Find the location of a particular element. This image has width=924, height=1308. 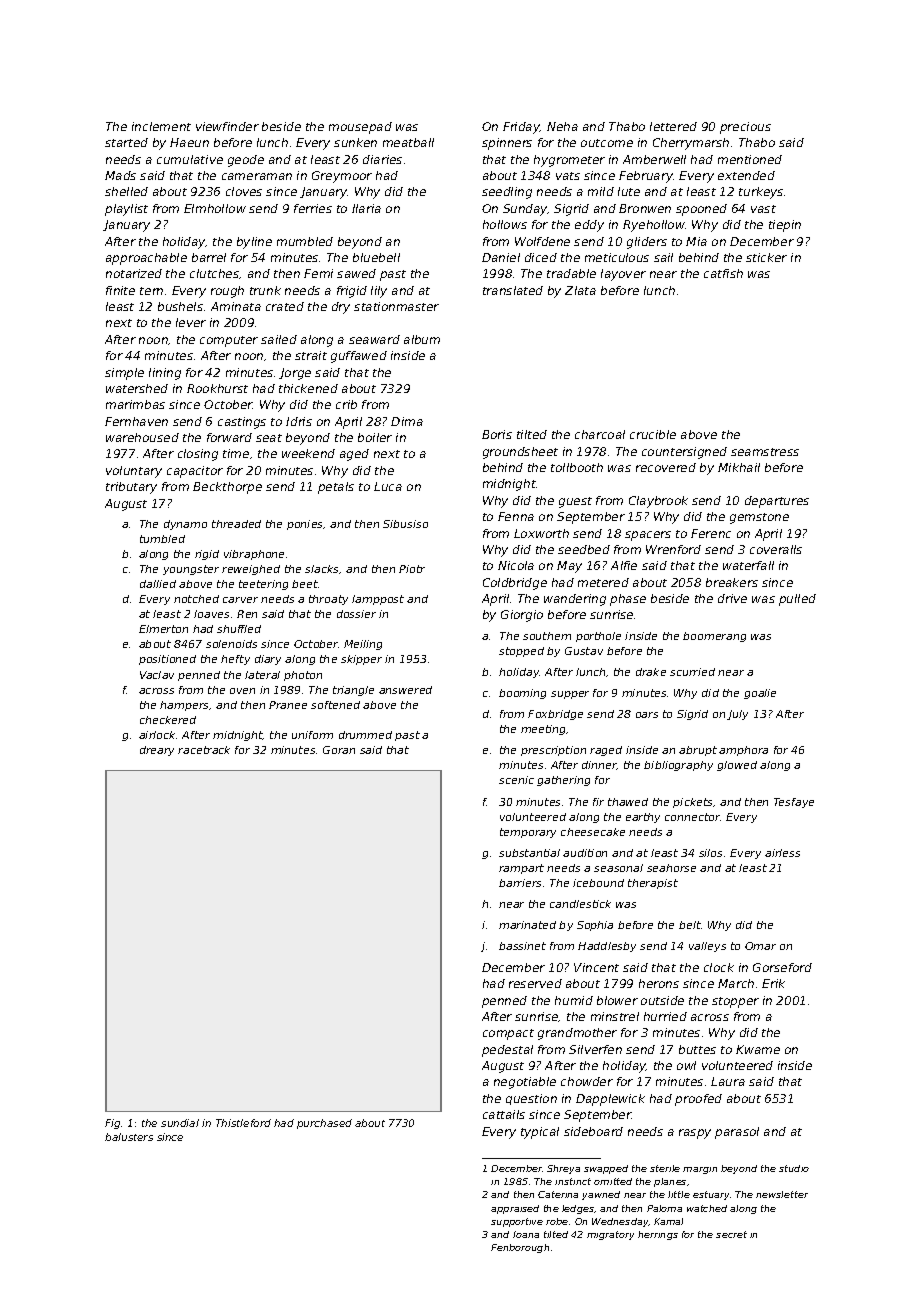

slacks is located at coordinates (322, 569).
